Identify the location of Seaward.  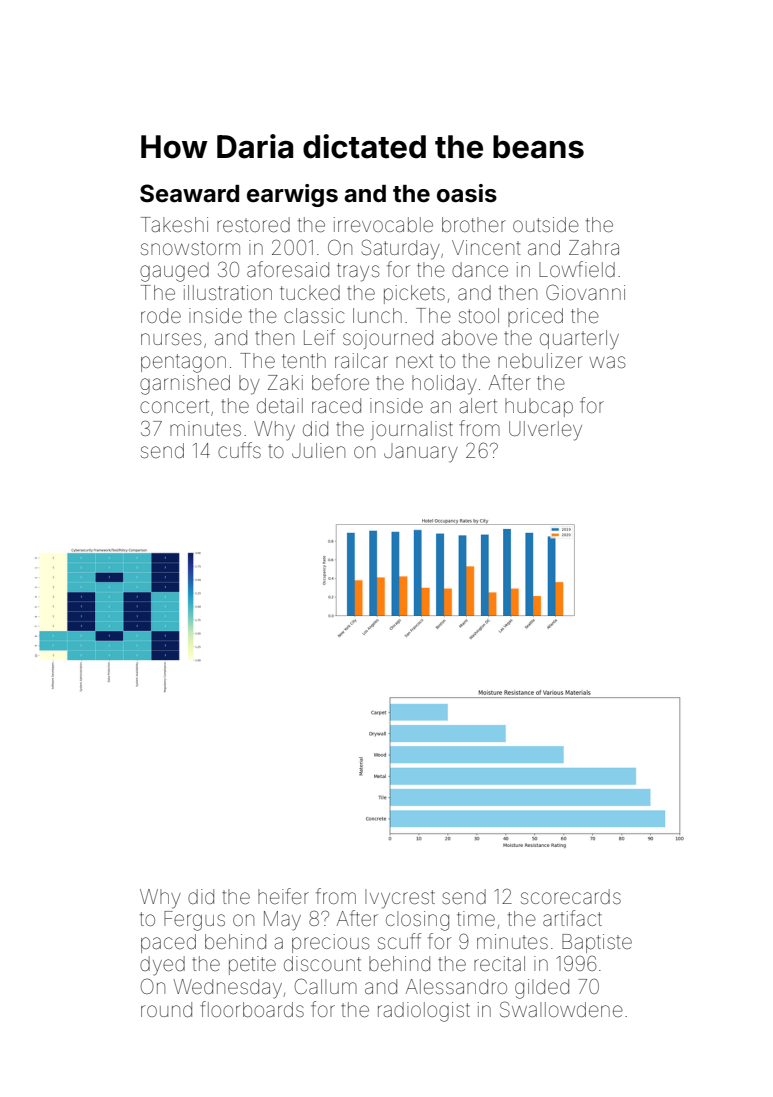
(189, 193).
